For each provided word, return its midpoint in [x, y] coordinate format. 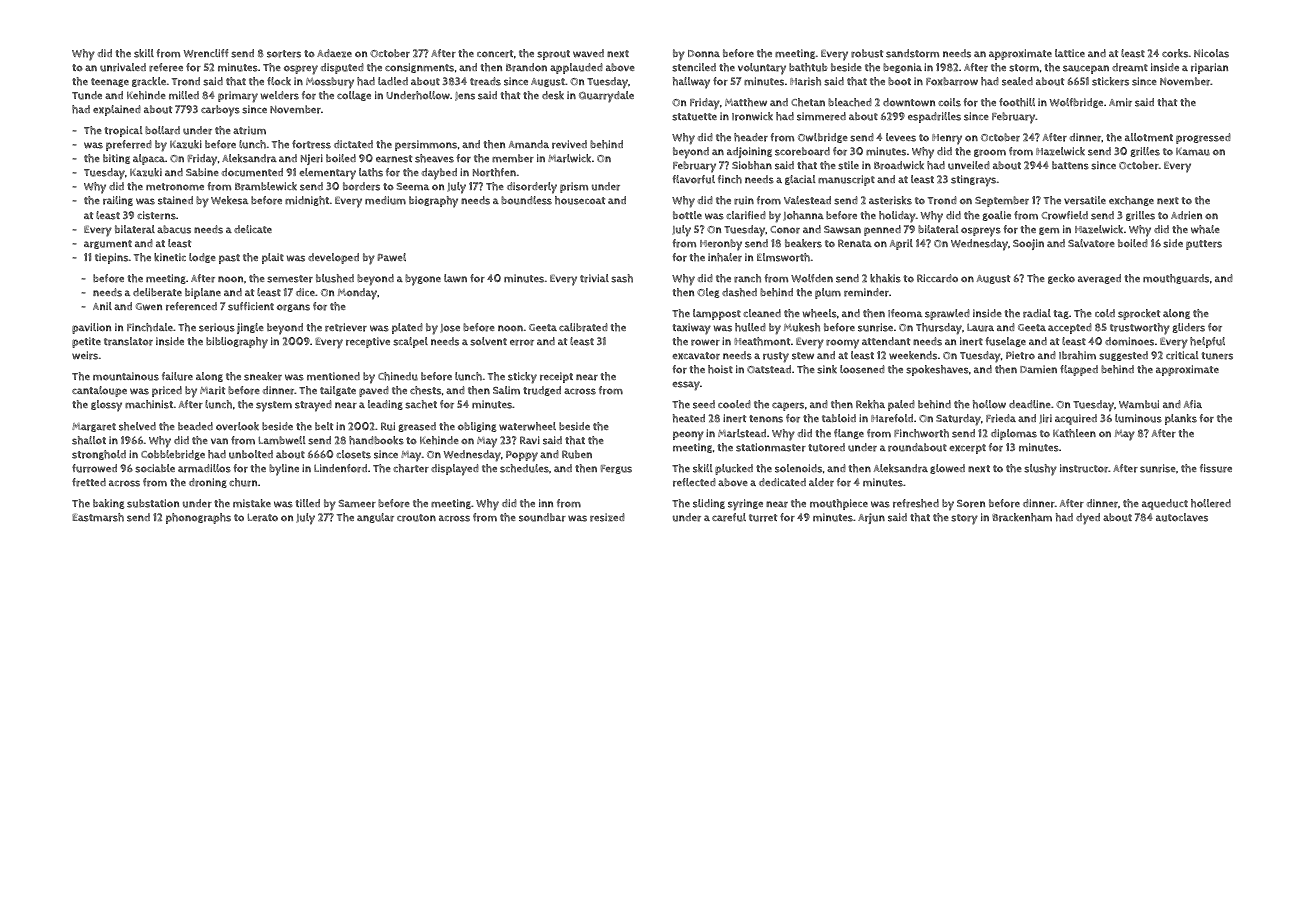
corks [1175, 53]
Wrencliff [206, 53]
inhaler [725, 257]
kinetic [170, 257]
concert [495, 54]
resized [607, 517]
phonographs [198, 518]
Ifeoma [905, 313]
